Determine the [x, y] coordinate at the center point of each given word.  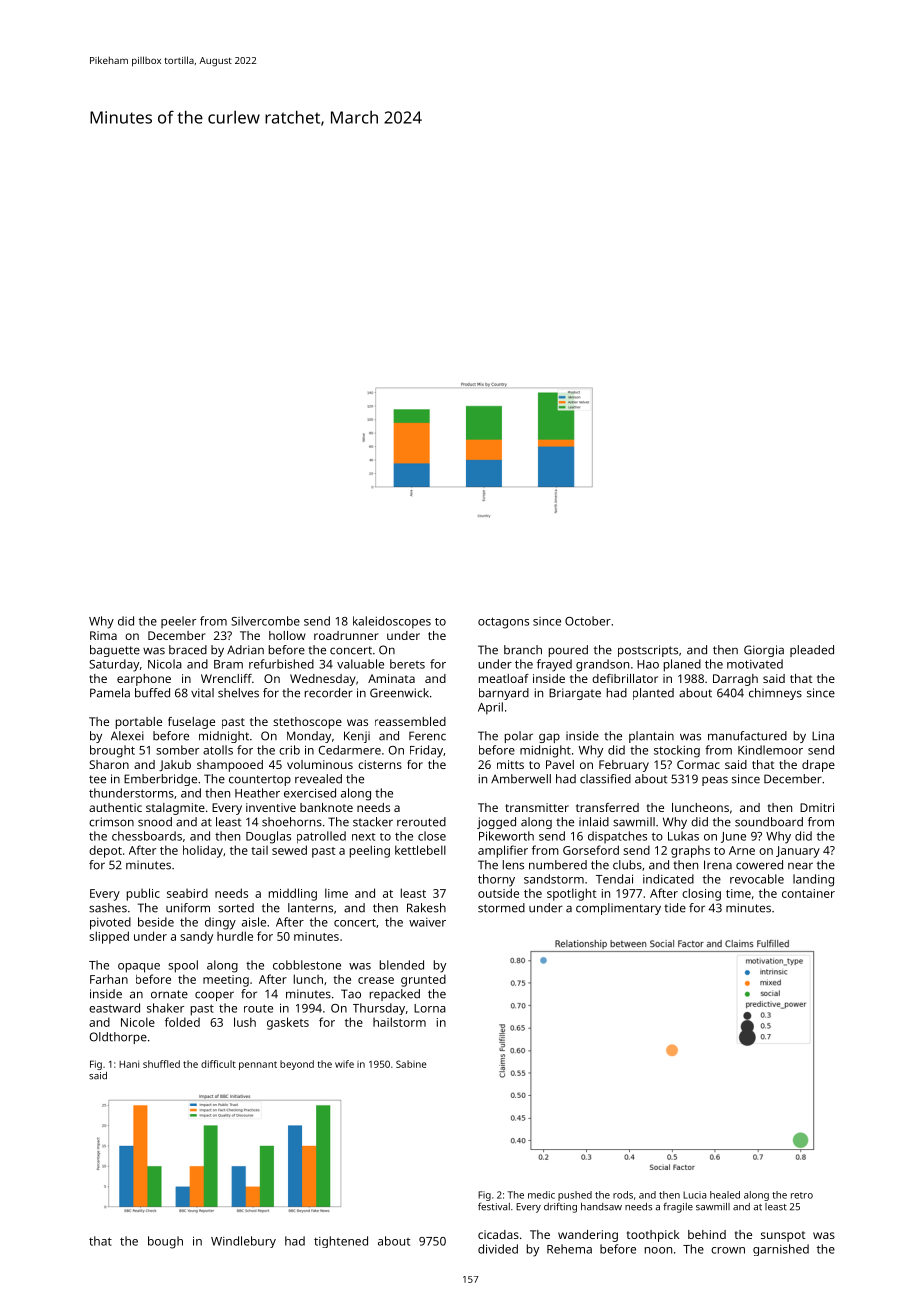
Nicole [138, 1022]
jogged [496, 823]
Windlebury [243, 1242]
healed [725, 1195]
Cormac [698, 764]
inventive [271, 807]
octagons [503, 623]
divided [498, 1249]
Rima [103, 635]
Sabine [411, 1064]
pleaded [812, 651]
